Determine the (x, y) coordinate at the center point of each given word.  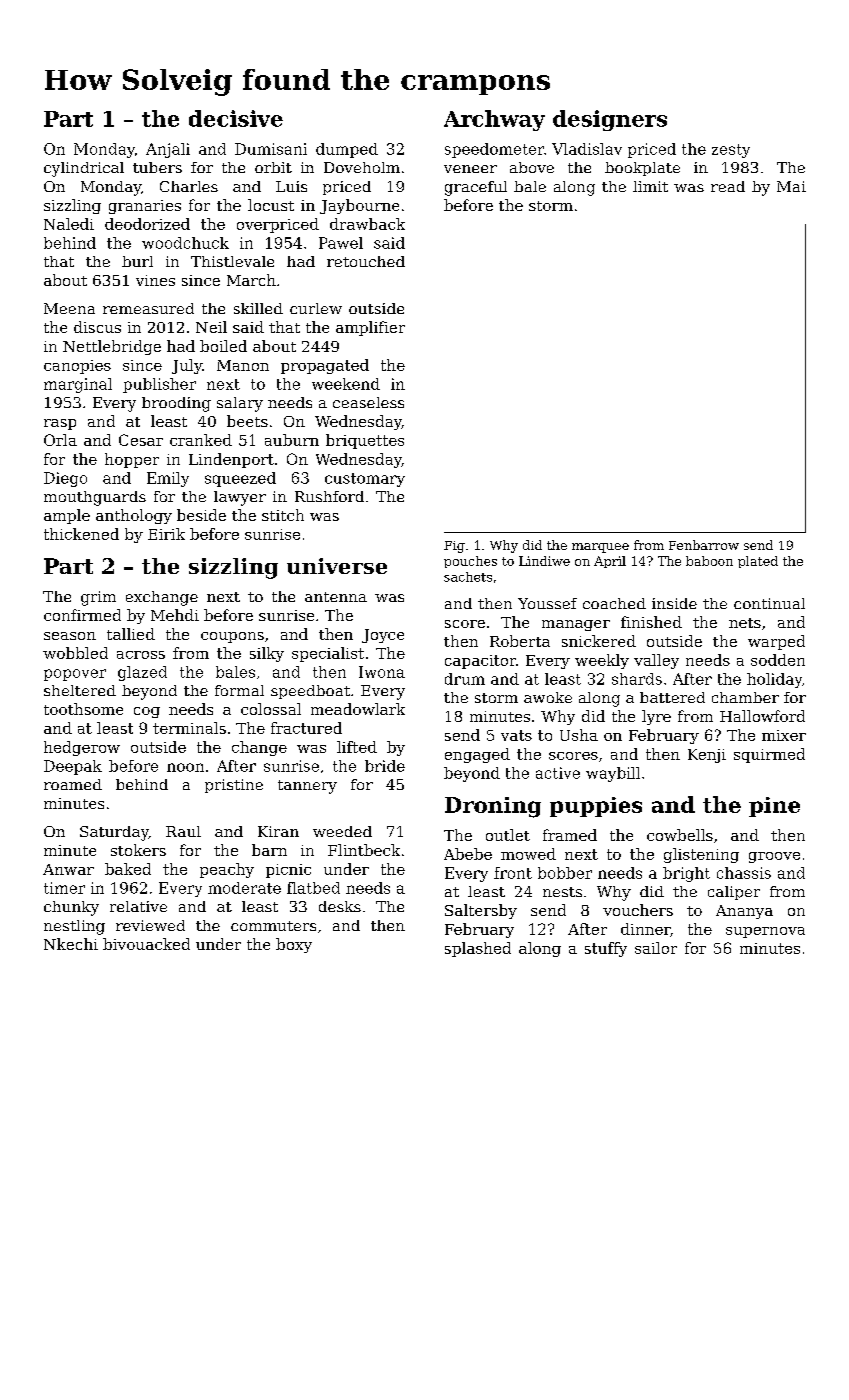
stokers (138, 850)
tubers (157, 167)
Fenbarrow (704, 545)
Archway (494, 120)
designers (610, 120)
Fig (454, 547)
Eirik (166, 534)
